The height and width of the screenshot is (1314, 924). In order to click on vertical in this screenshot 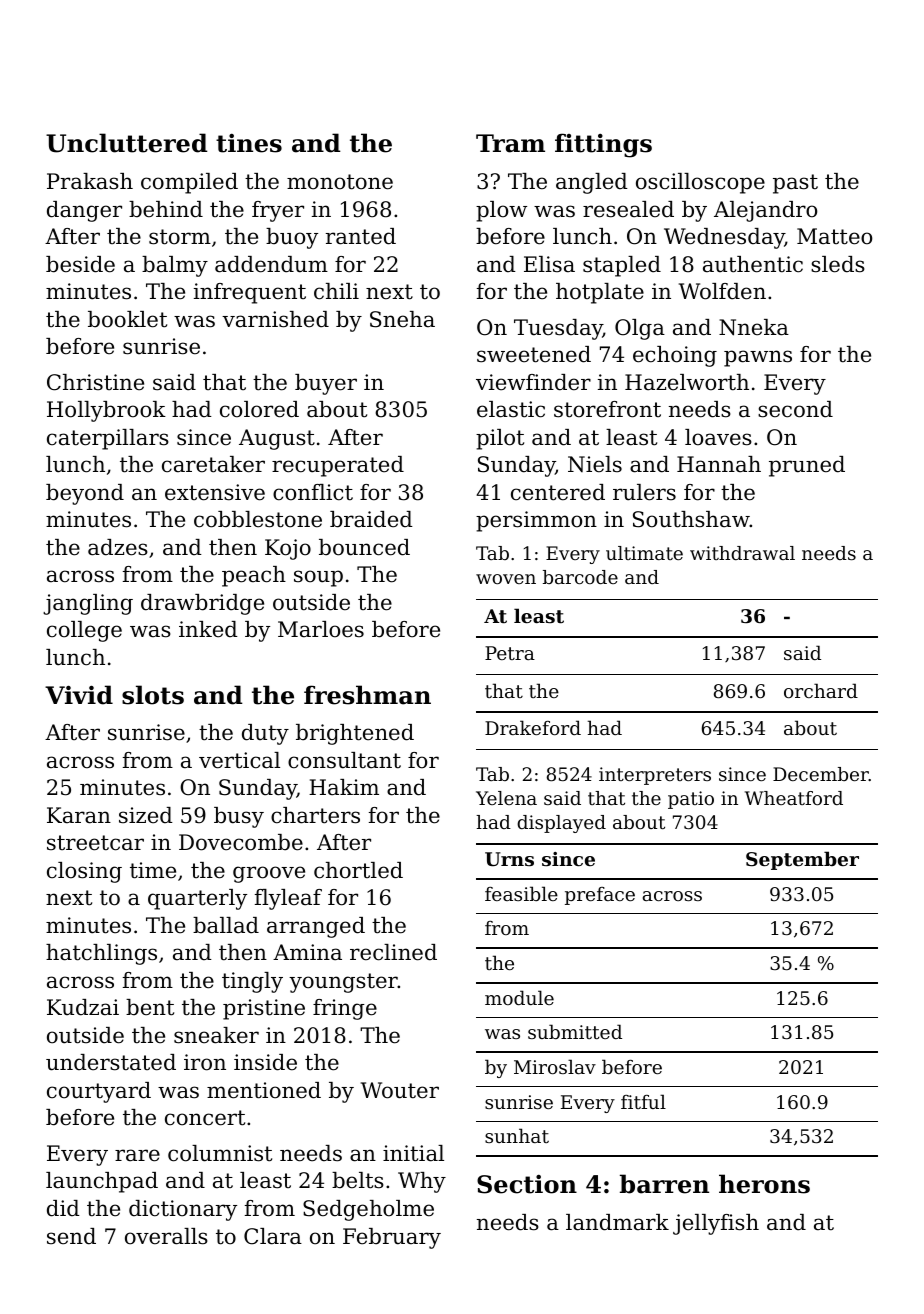, I will do `click(239, 760)`.
